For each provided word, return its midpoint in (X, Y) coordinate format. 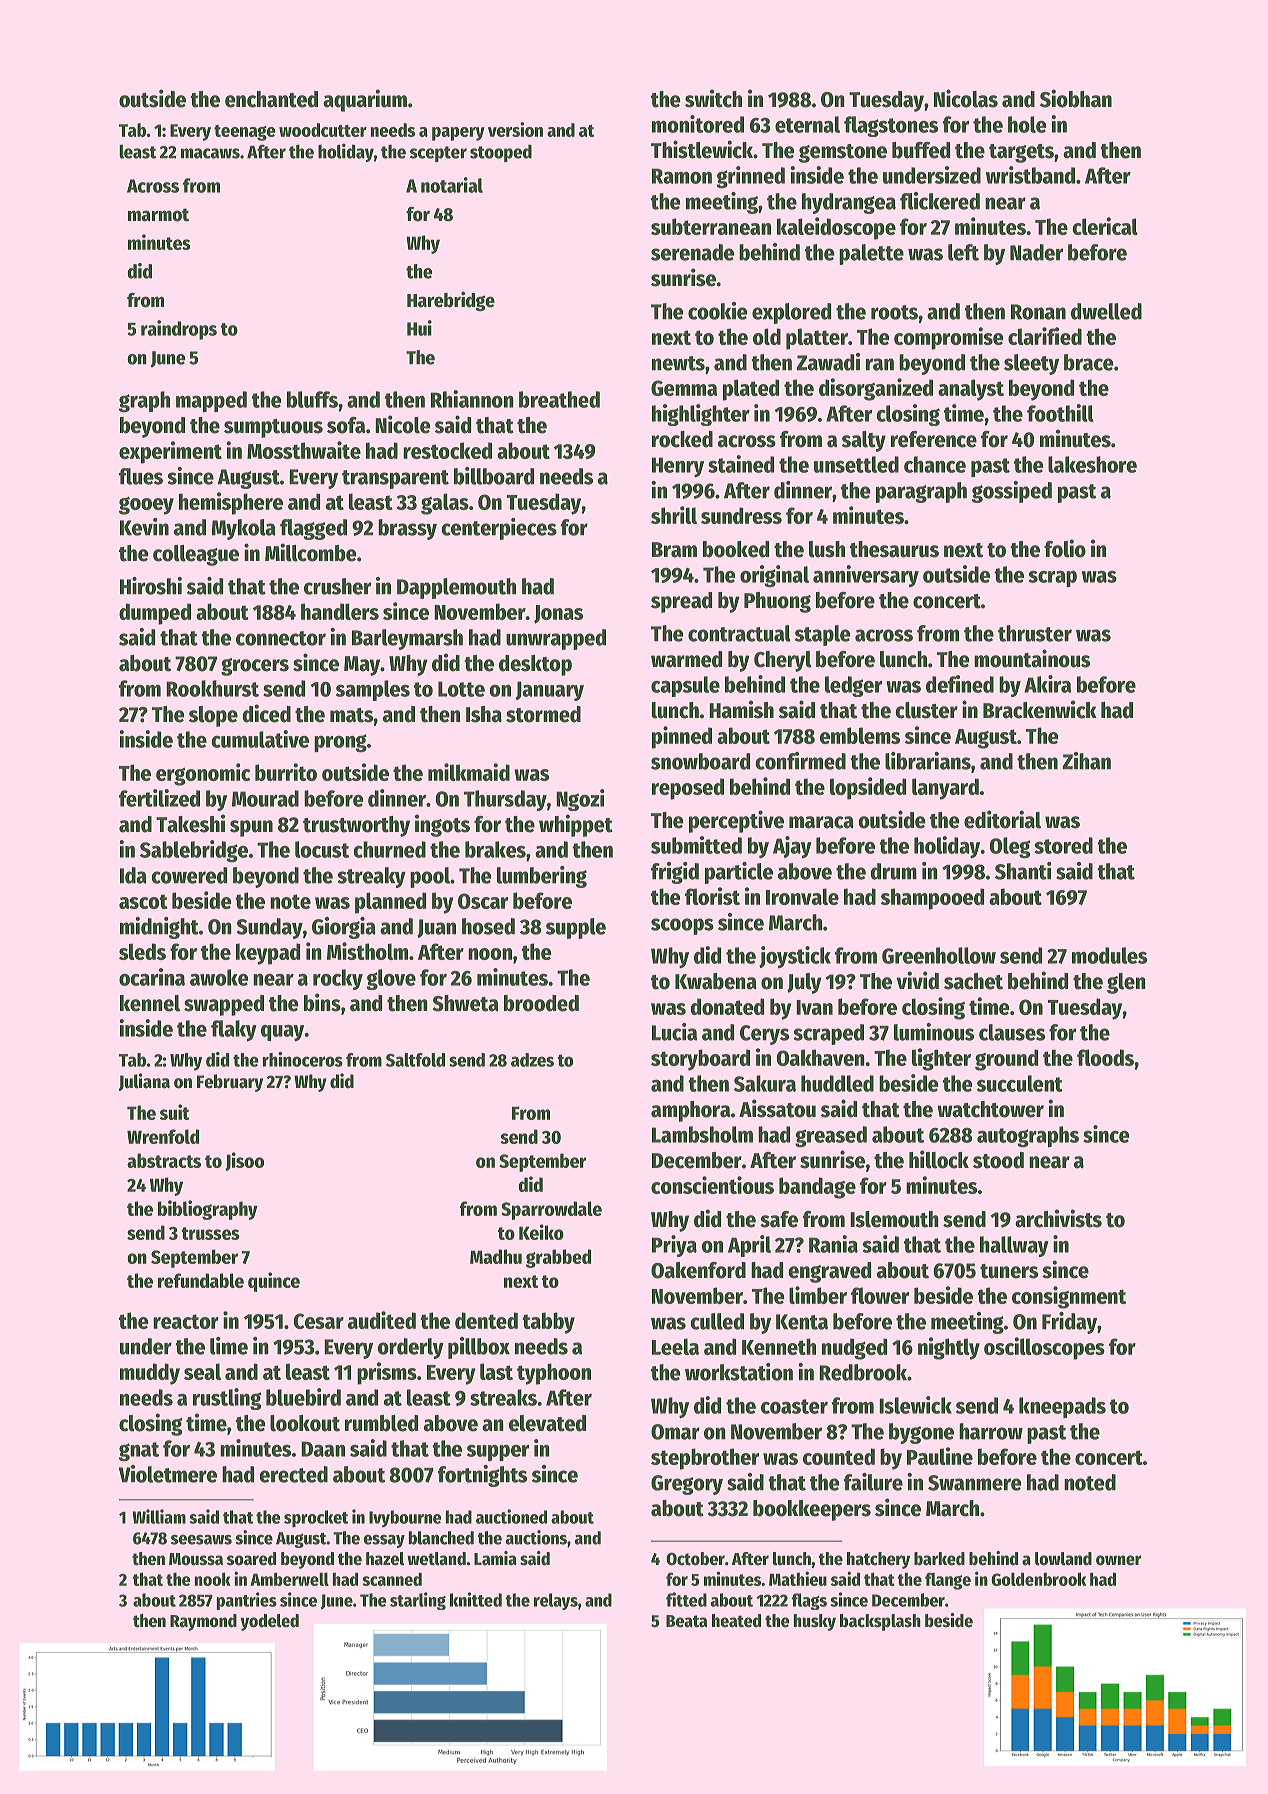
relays (556, 1601)
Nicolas (966, 98)
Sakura (765, 1083)
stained (741, 464)
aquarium (365, 100)
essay (384, 1541)
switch (713, 98)
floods (1105, 1057)
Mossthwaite (304, 450)
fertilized (159, 798)
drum (894, 871)
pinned (682, 737)
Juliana (144, 1082)
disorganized (876, 389)
